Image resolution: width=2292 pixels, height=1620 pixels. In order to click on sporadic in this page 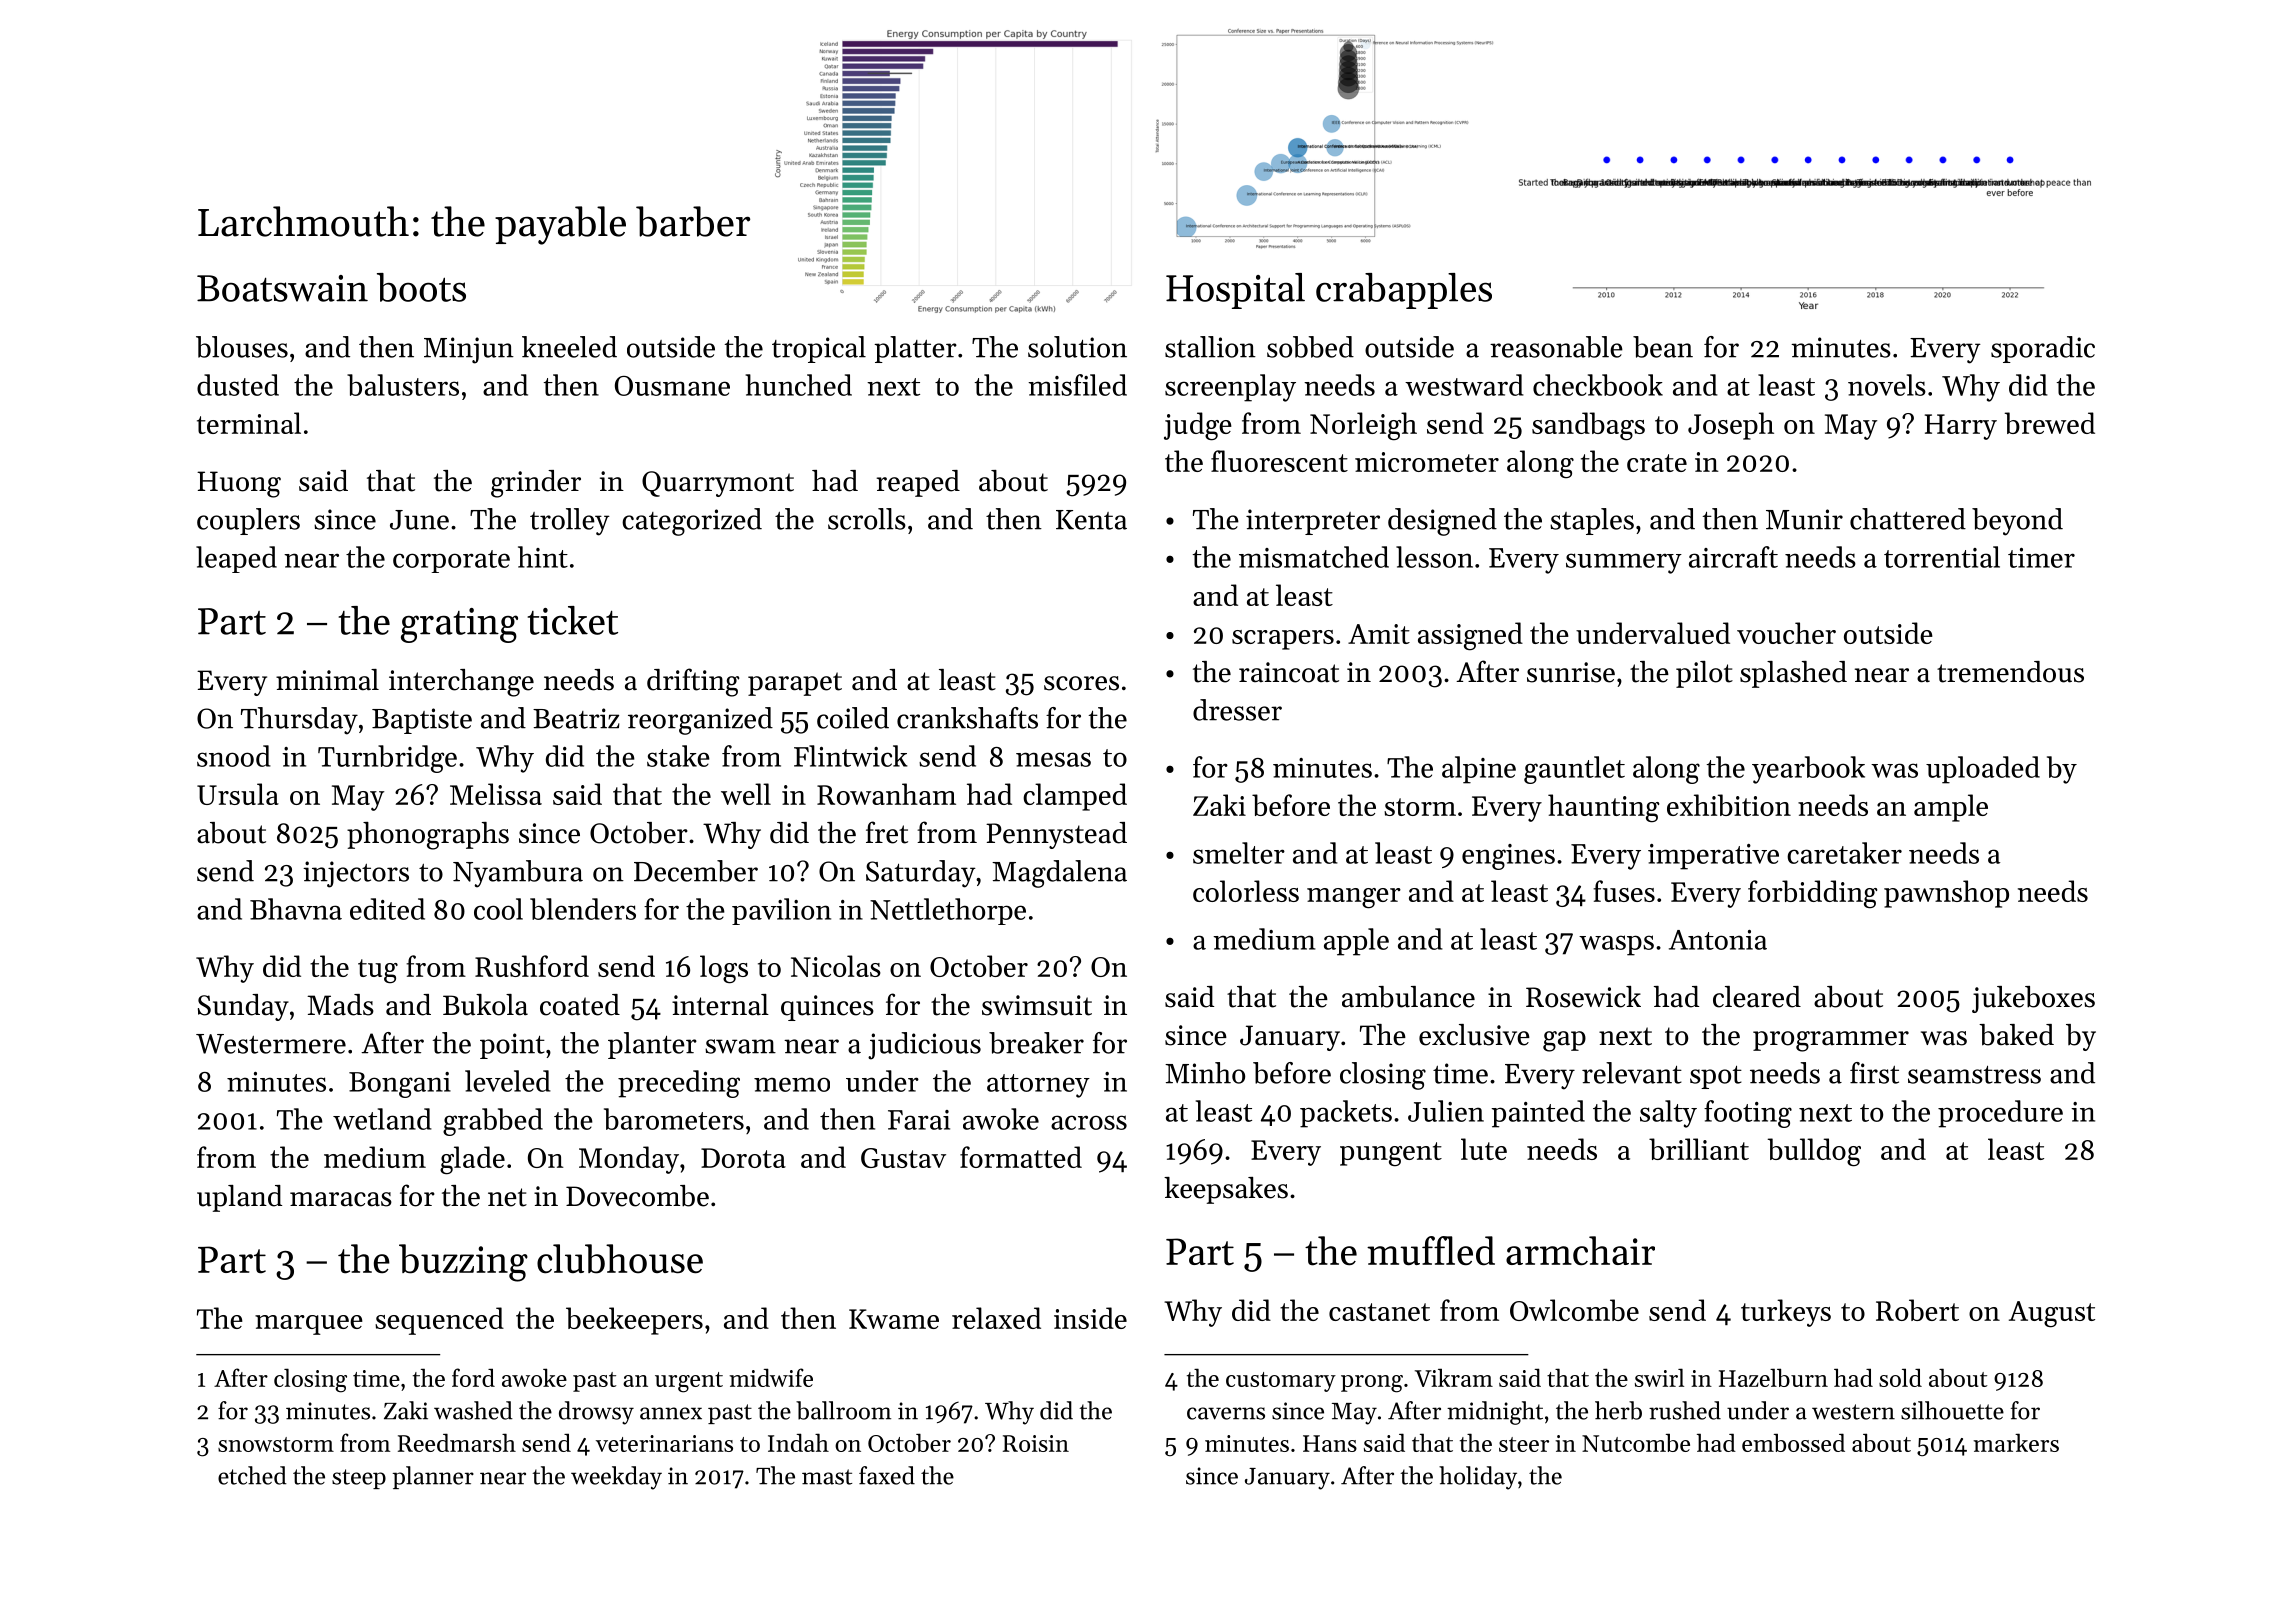, I will do `click(2043, 349)`.
